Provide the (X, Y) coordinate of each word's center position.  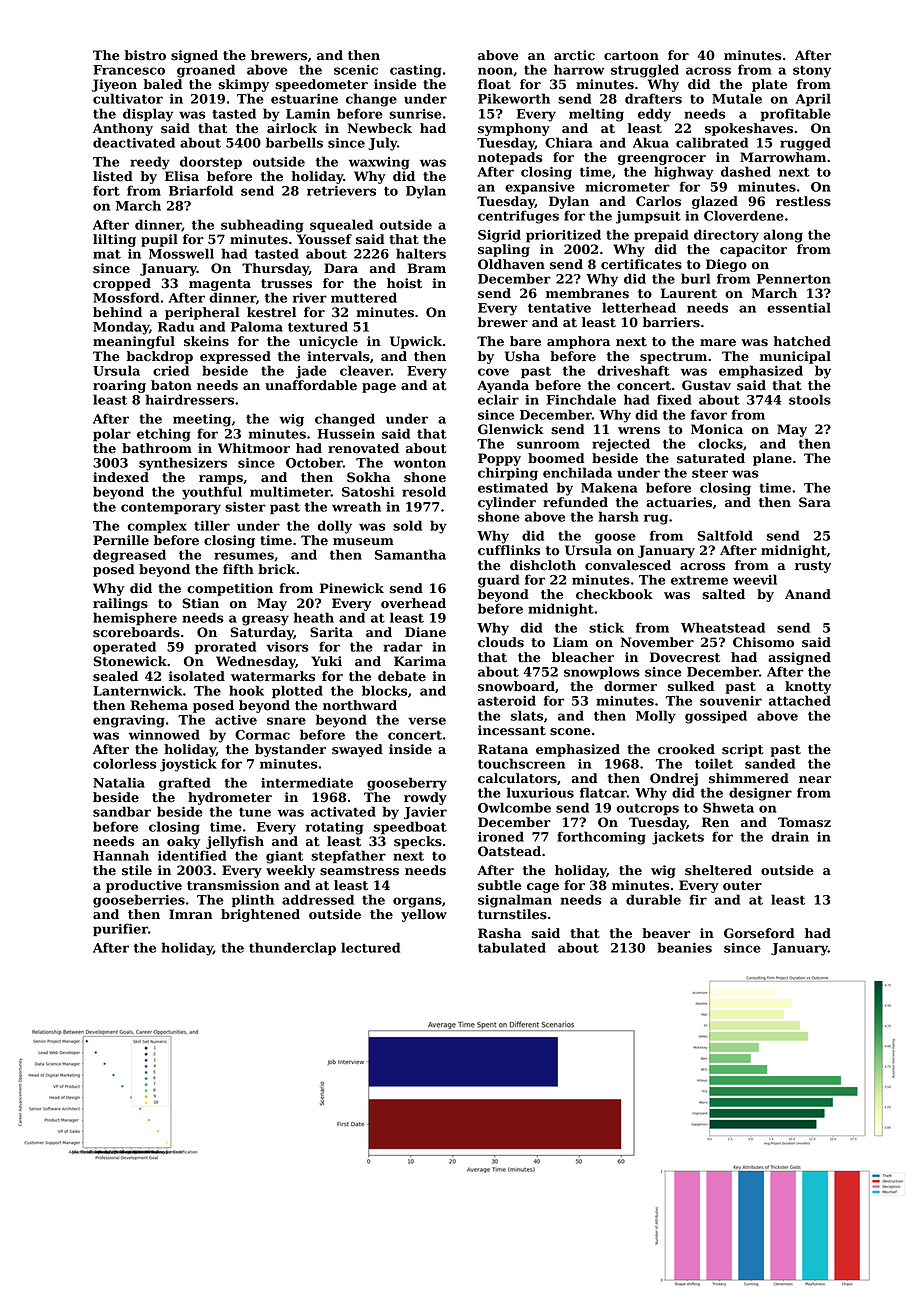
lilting (114, 240)
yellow (424, 915)
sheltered (718, 870)
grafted (185, 784)
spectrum (673, 358)
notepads (510, 158)
